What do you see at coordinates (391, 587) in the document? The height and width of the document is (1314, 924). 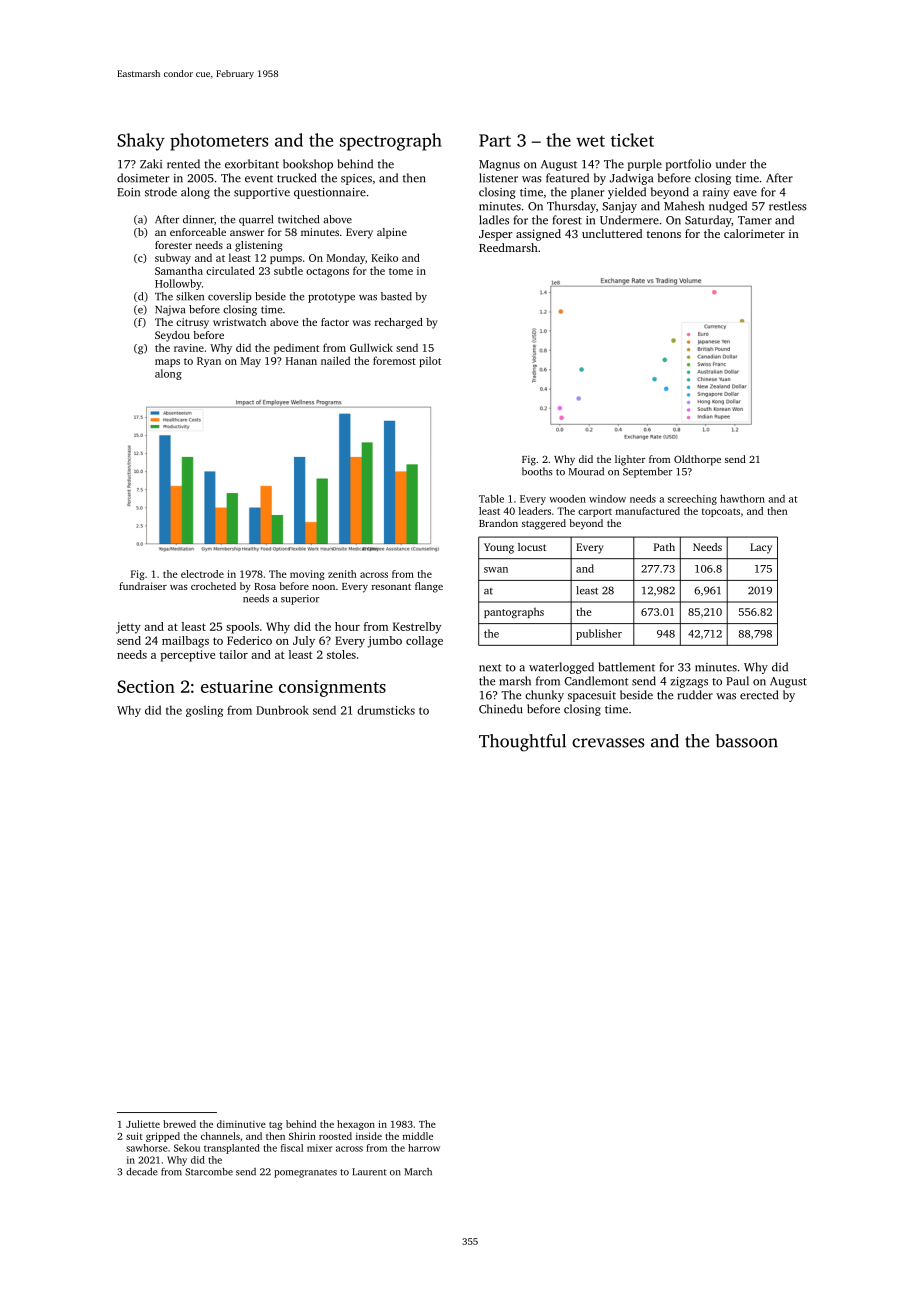 I see `resonant` at bounding box center [391, 587].
